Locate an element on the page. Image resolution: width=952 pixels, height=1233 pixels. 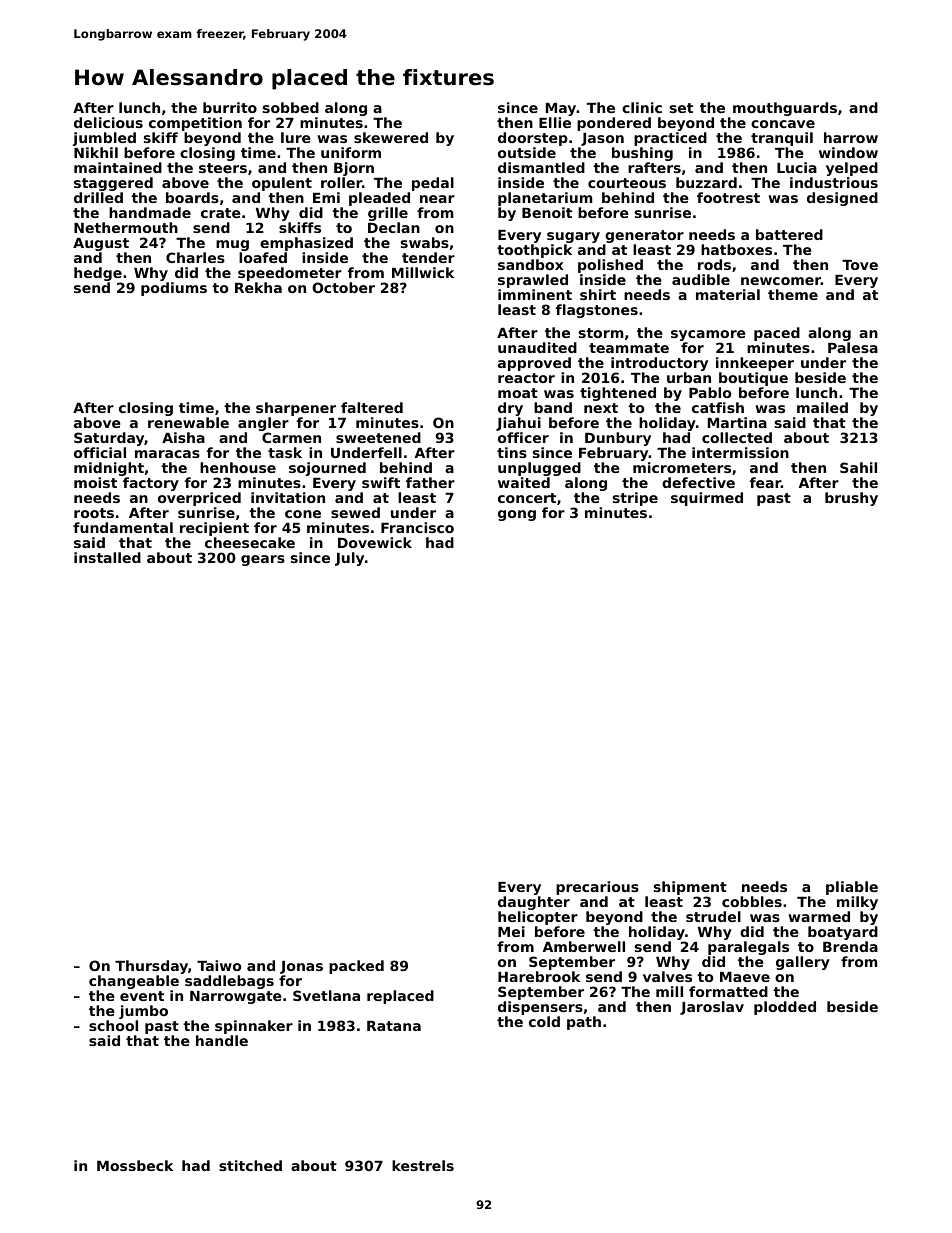
jumbo is located at coordinates (143, 1012).
